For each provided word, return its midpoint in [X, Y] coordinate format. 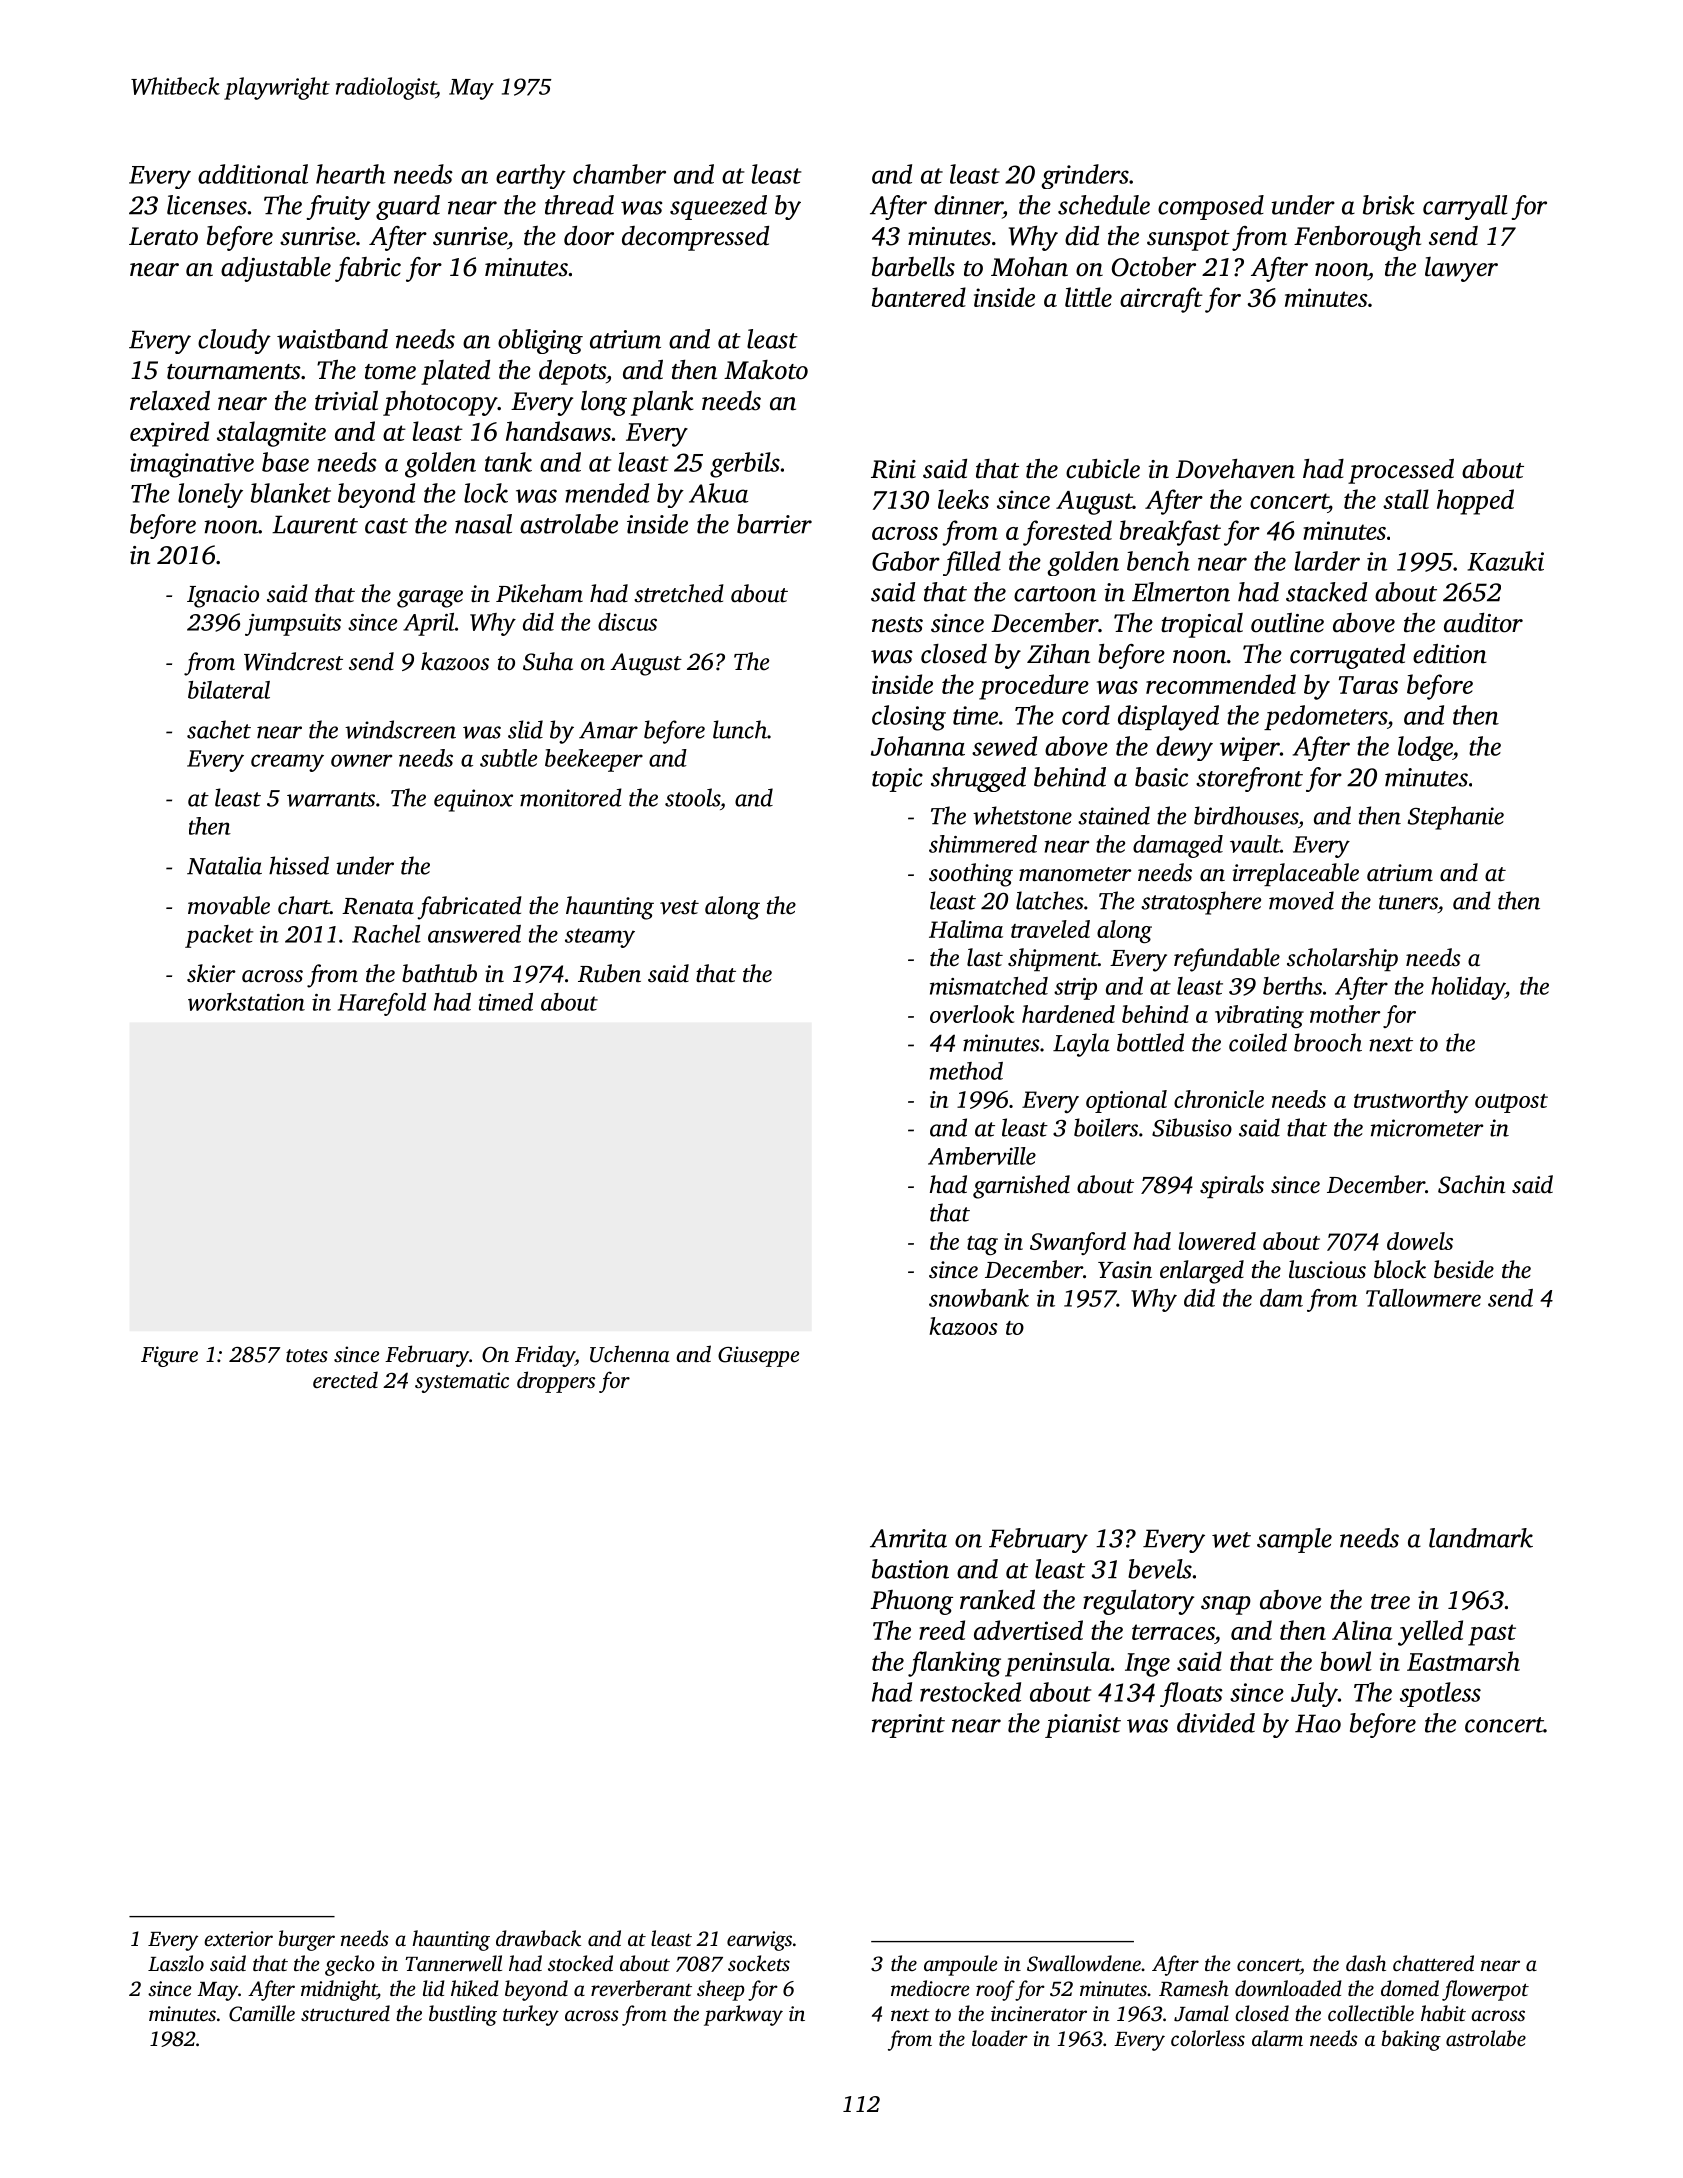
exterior [238, 1938]
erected [345, 1379]
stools [692, 797]
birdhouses [1246, 815]
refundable [1227, 960]
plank [662, 403]
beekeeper [594, 760]
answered [474, 934]
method [966, 1071]
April [429, 624]
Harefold [382, 1004]
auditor [1483, 623]
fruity [338, 207]
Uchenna [630, 1354]
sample [1294, 1540]
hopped [1475, 502]
